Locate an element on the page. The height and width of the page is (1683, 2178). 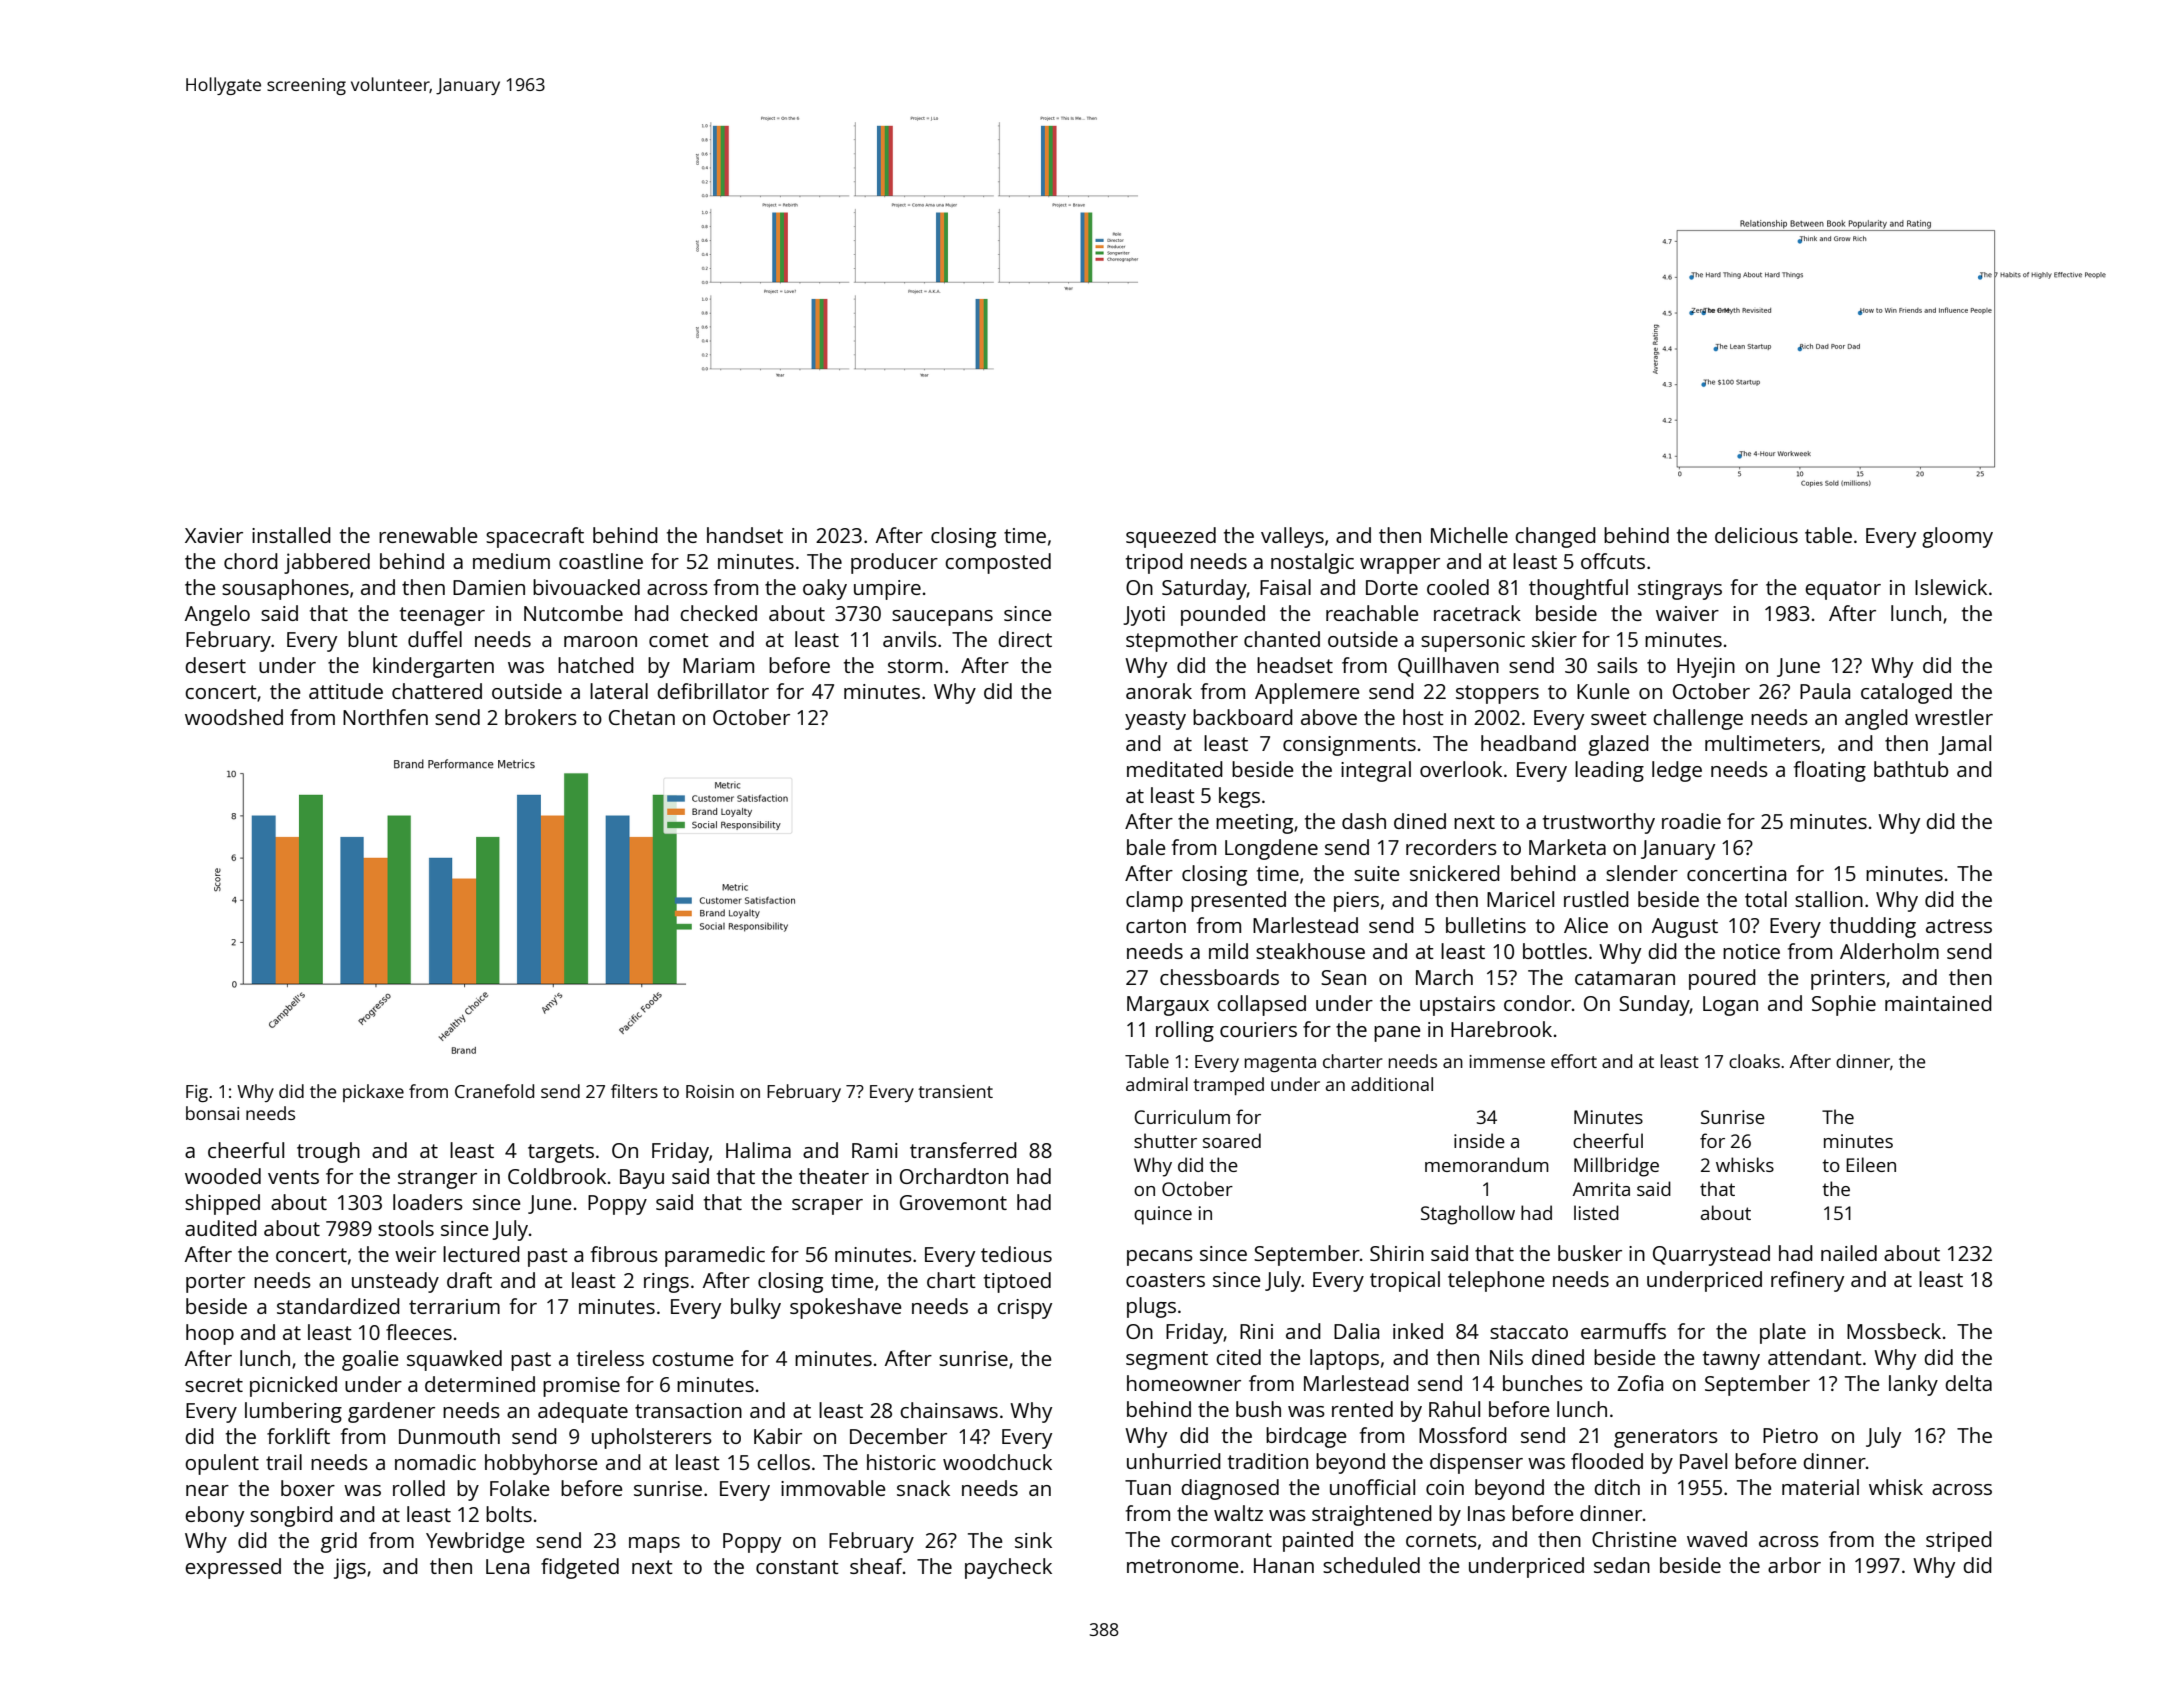
forklift is located at coordinates (298, 1436).
